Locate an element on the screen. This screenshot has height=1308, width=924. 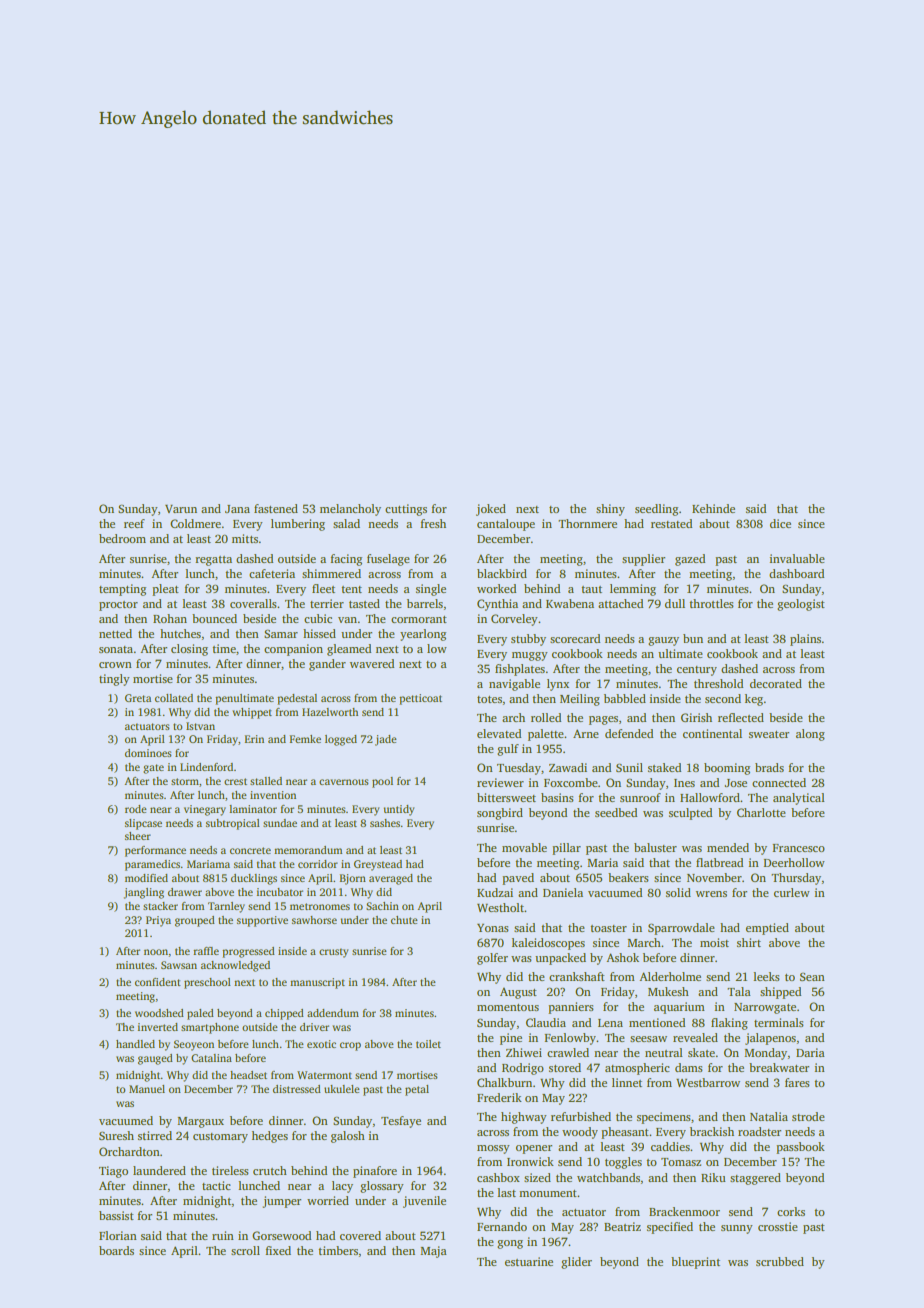
Ines is located at coordinates (684, 783).
